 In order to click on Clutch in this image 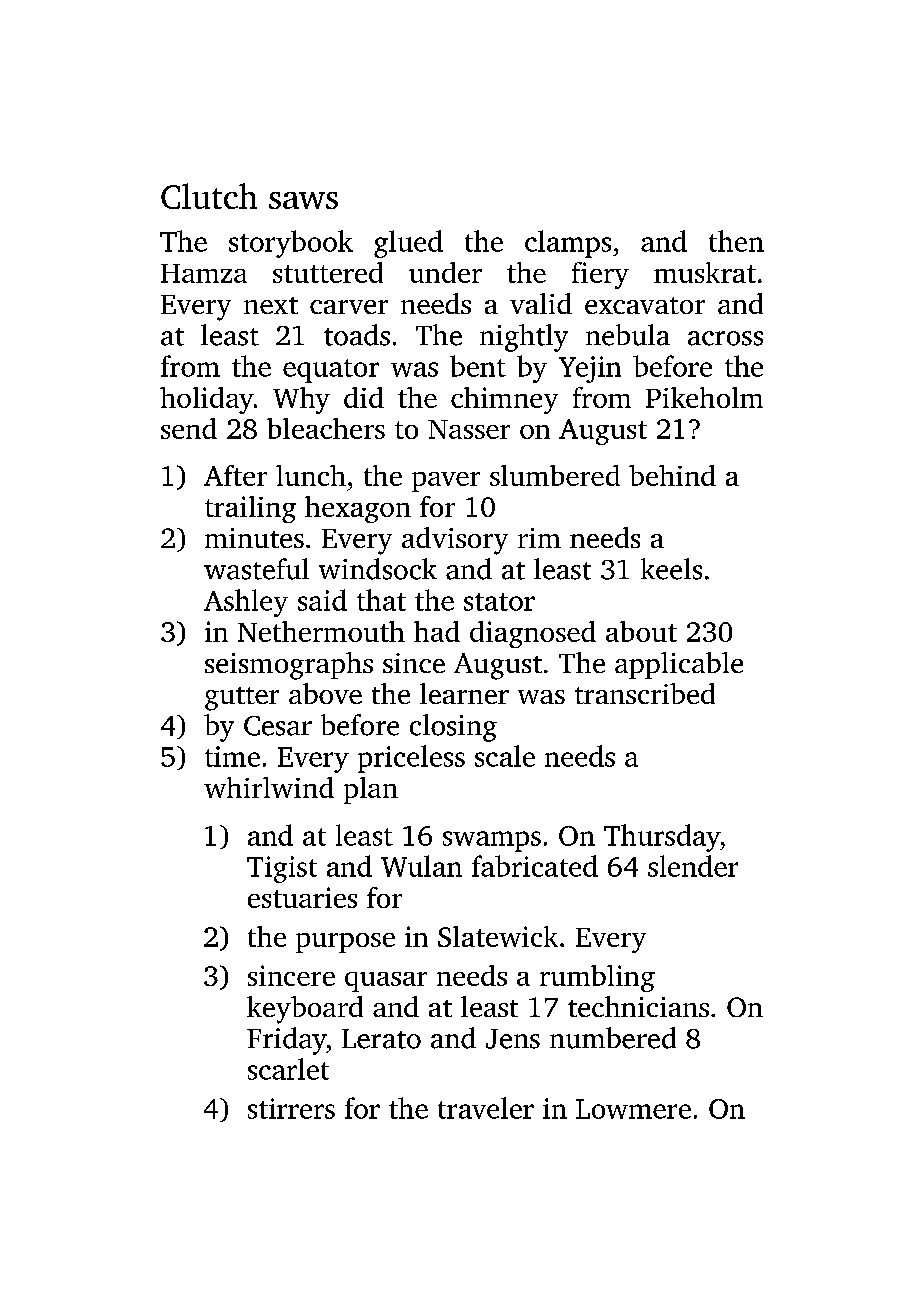, I will do `click(209, 196)`.
